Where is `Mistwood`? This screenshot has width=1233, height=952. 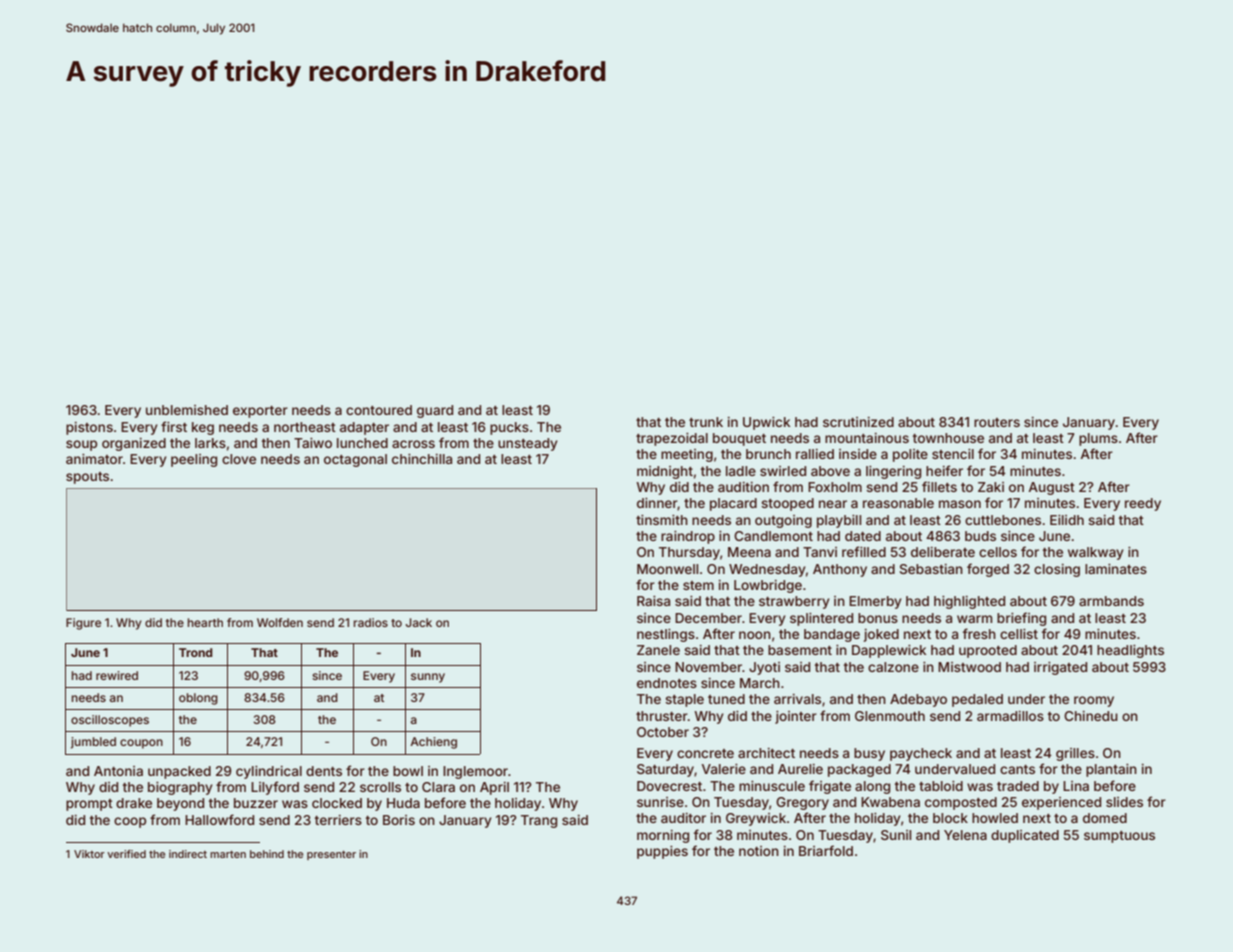 Mistwood is located at coordinates (969, 667).
